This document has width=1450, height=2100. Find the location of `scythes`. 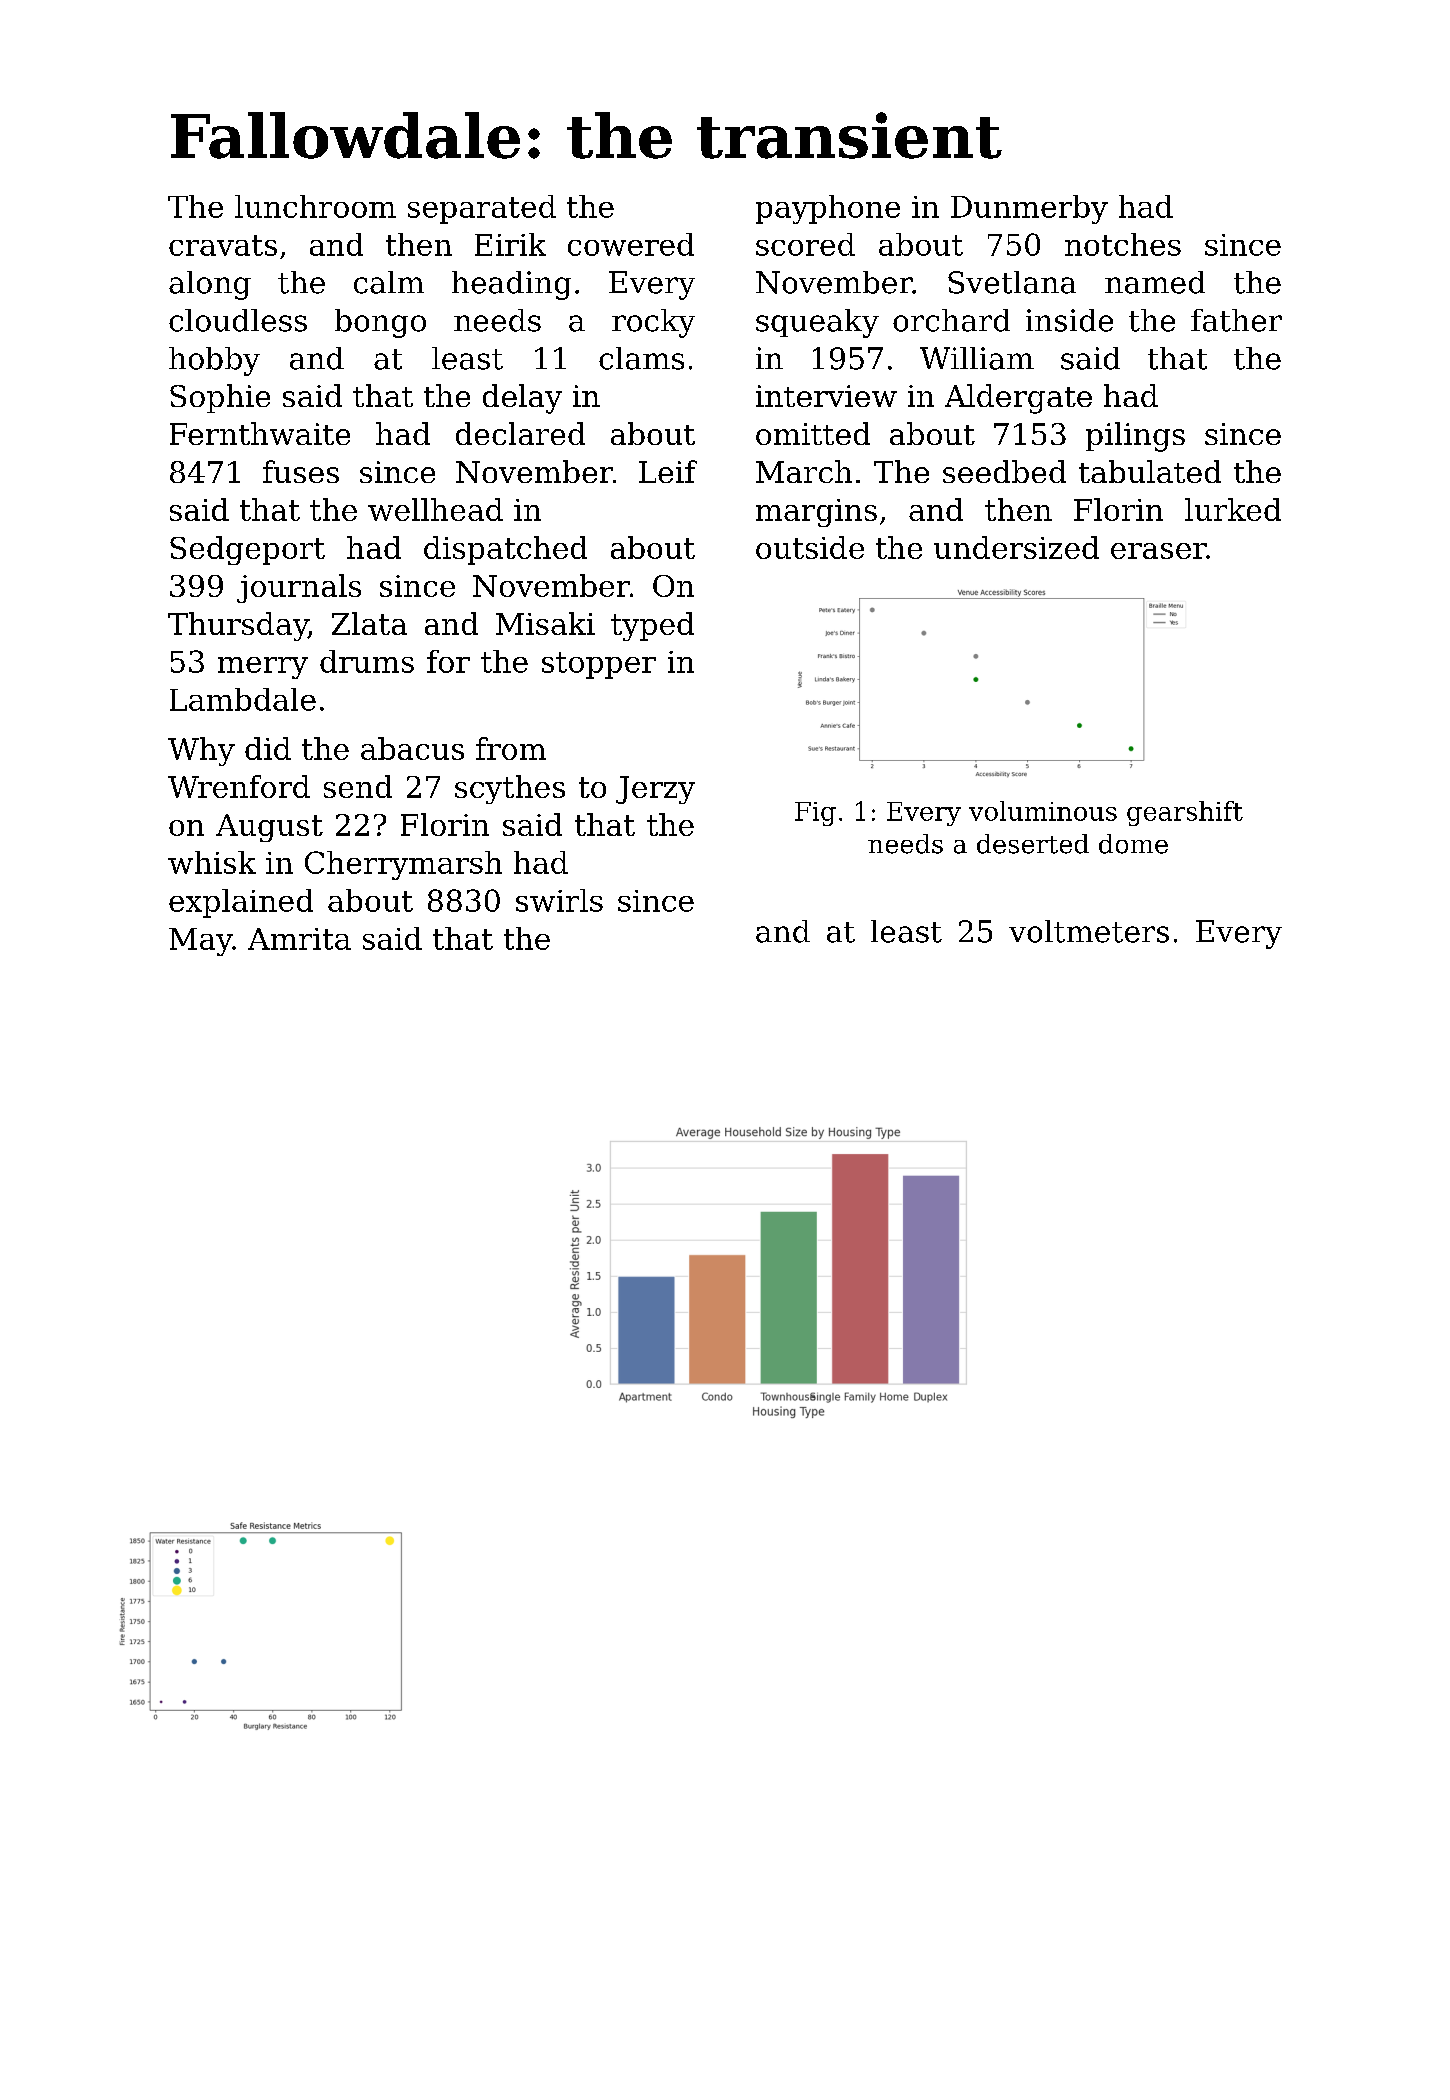

scythes is located at coordinates (510, 789).
